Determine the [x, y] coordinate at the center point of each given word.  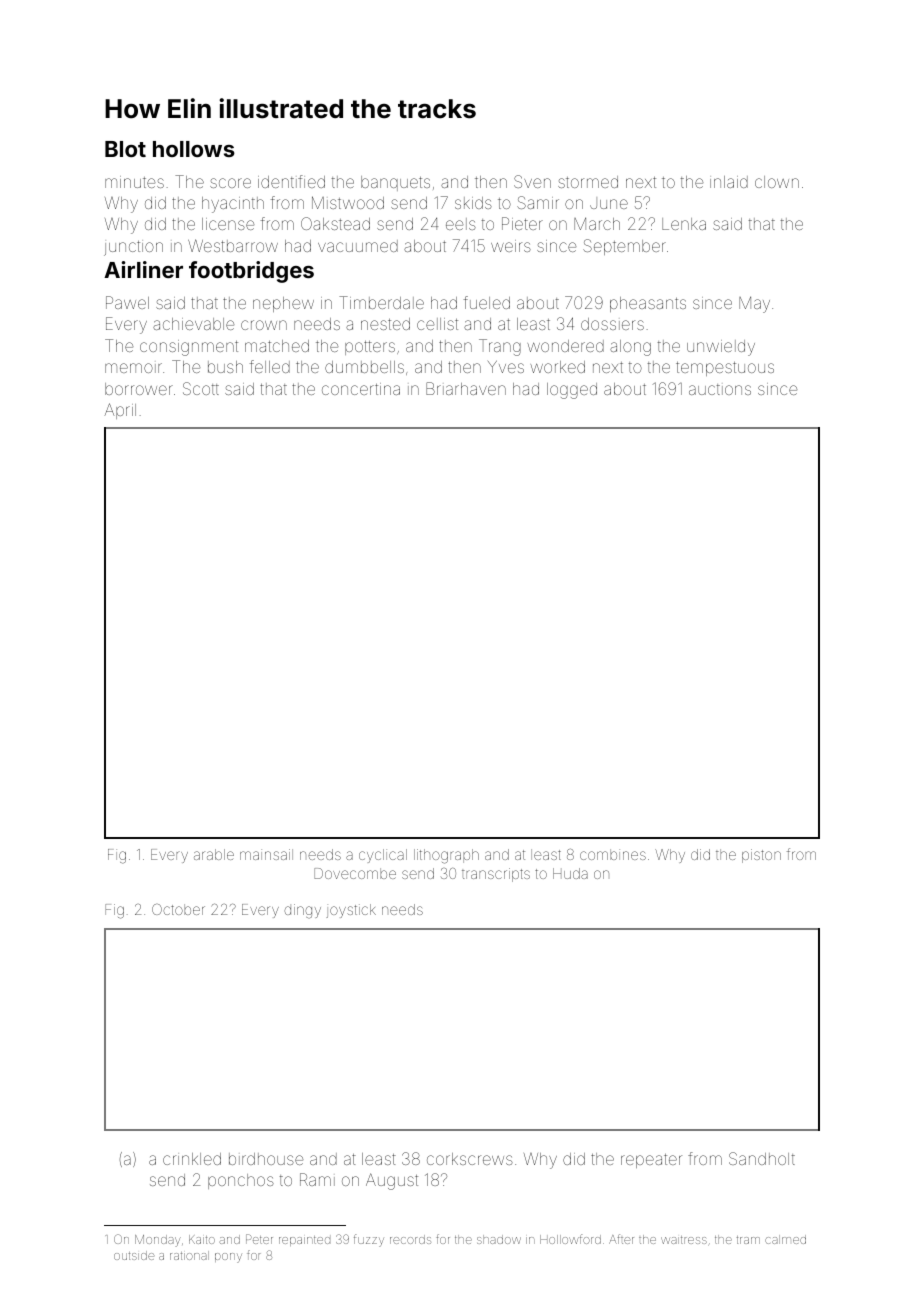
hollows [194, 149]
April [120, 411]
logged [572, 391]
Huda [570, 873]
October [178, 909]
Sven [532, 181]
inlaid [729, 182]
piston [761, 856]
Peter [259, 1239]
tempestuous [725, 369]
